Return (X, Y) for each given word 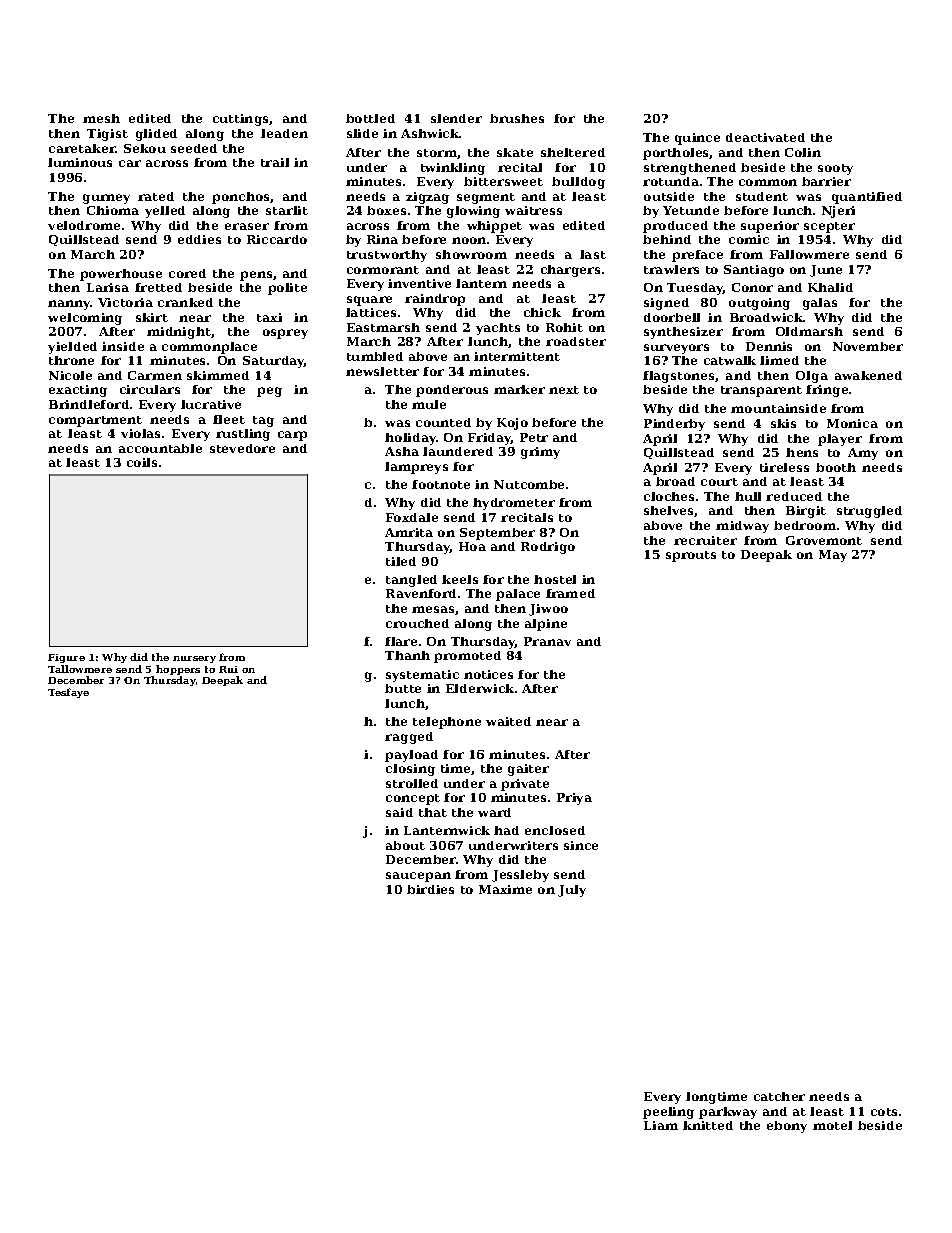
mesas (434, 610)
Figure (66, 658)
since (581, 845)
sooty (835, 169)
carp (292, 436)
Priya (574, 799)
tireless (784, 467)
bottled (370, 118)
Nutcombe (529, 484)
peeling (668, 1113)
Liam (661, 1125)
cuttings (241, 120)
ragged (409, 738)
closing (410, 770)
